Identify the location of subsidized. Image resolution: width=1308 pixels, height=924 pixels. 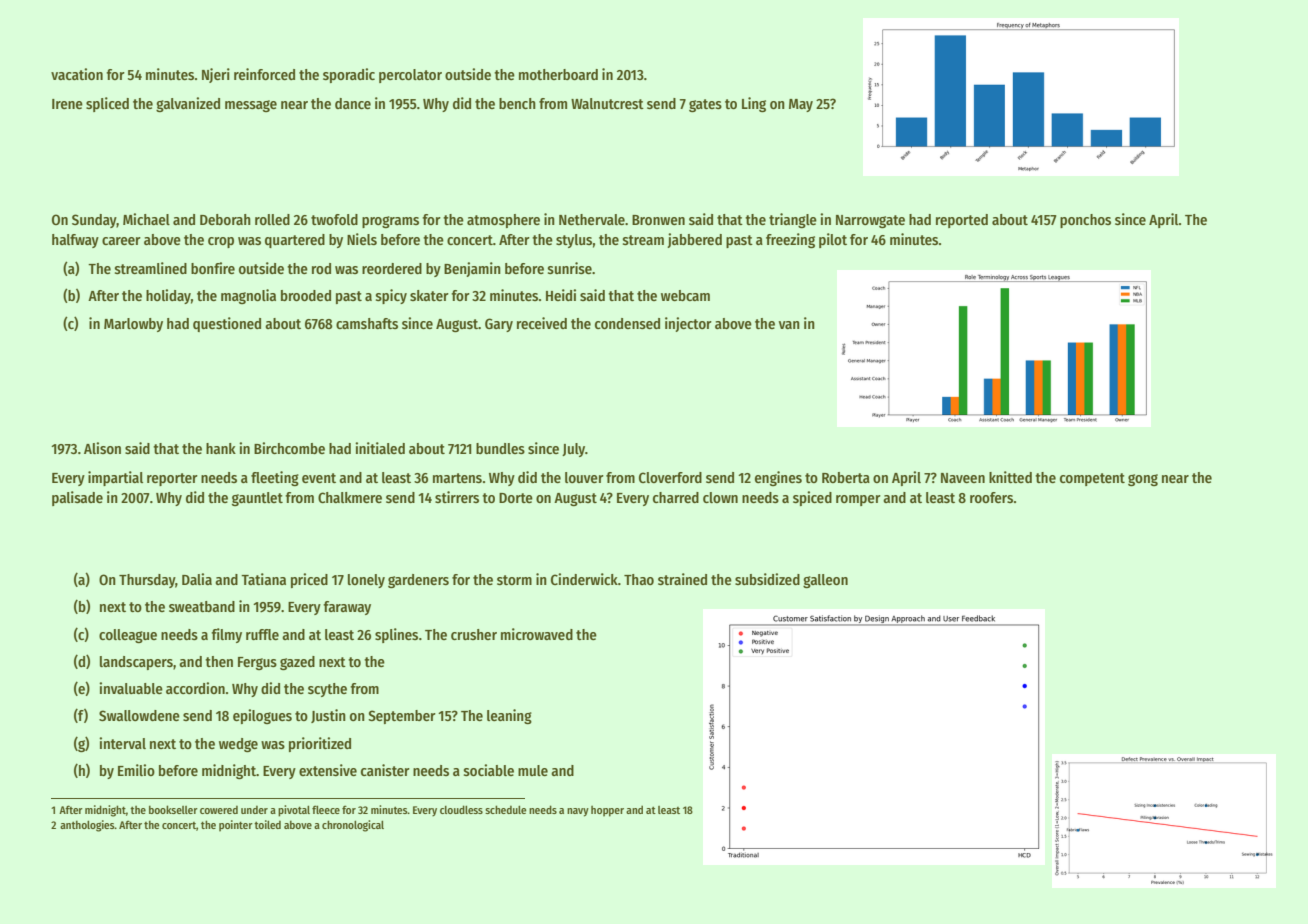
(767, 579).
